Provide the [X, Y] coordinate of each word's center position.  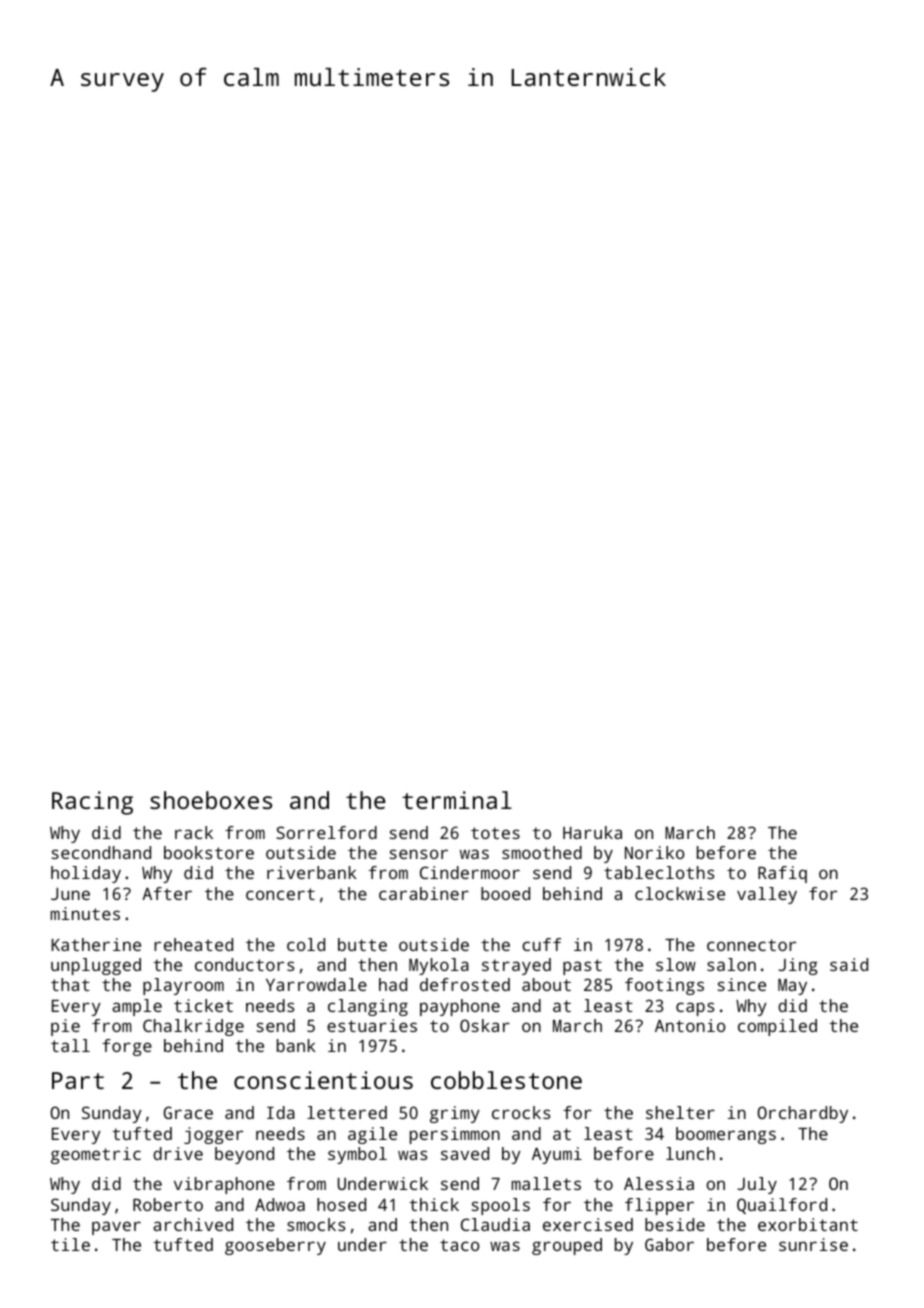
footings [664, 986]
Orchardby [802, 1114]
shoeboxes [211, 800]
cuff [541, 944]
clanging [368, 1007]
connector [751, 945]
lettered [347, 1112]
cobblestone [506, 1080]
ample [137, 1007]
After [167, 893]
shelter [680, 1112]
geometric [96, 1155]
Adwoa [280, 1204]
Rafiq [782, 874]
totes [495, 833]
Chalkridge [193, 1027]
